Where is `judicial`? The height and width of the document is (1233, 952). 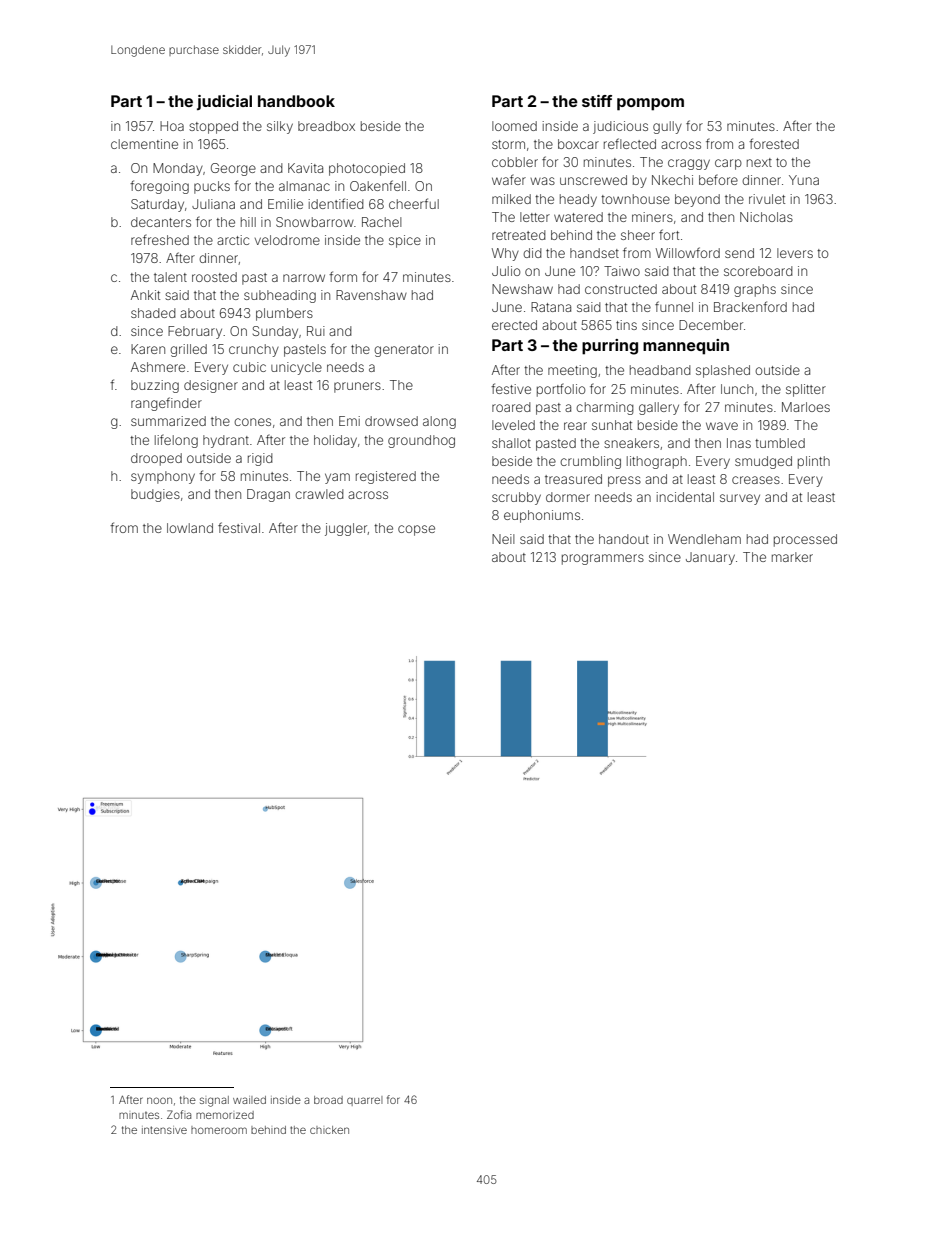 judicial is located at coordinates (224, 102).
